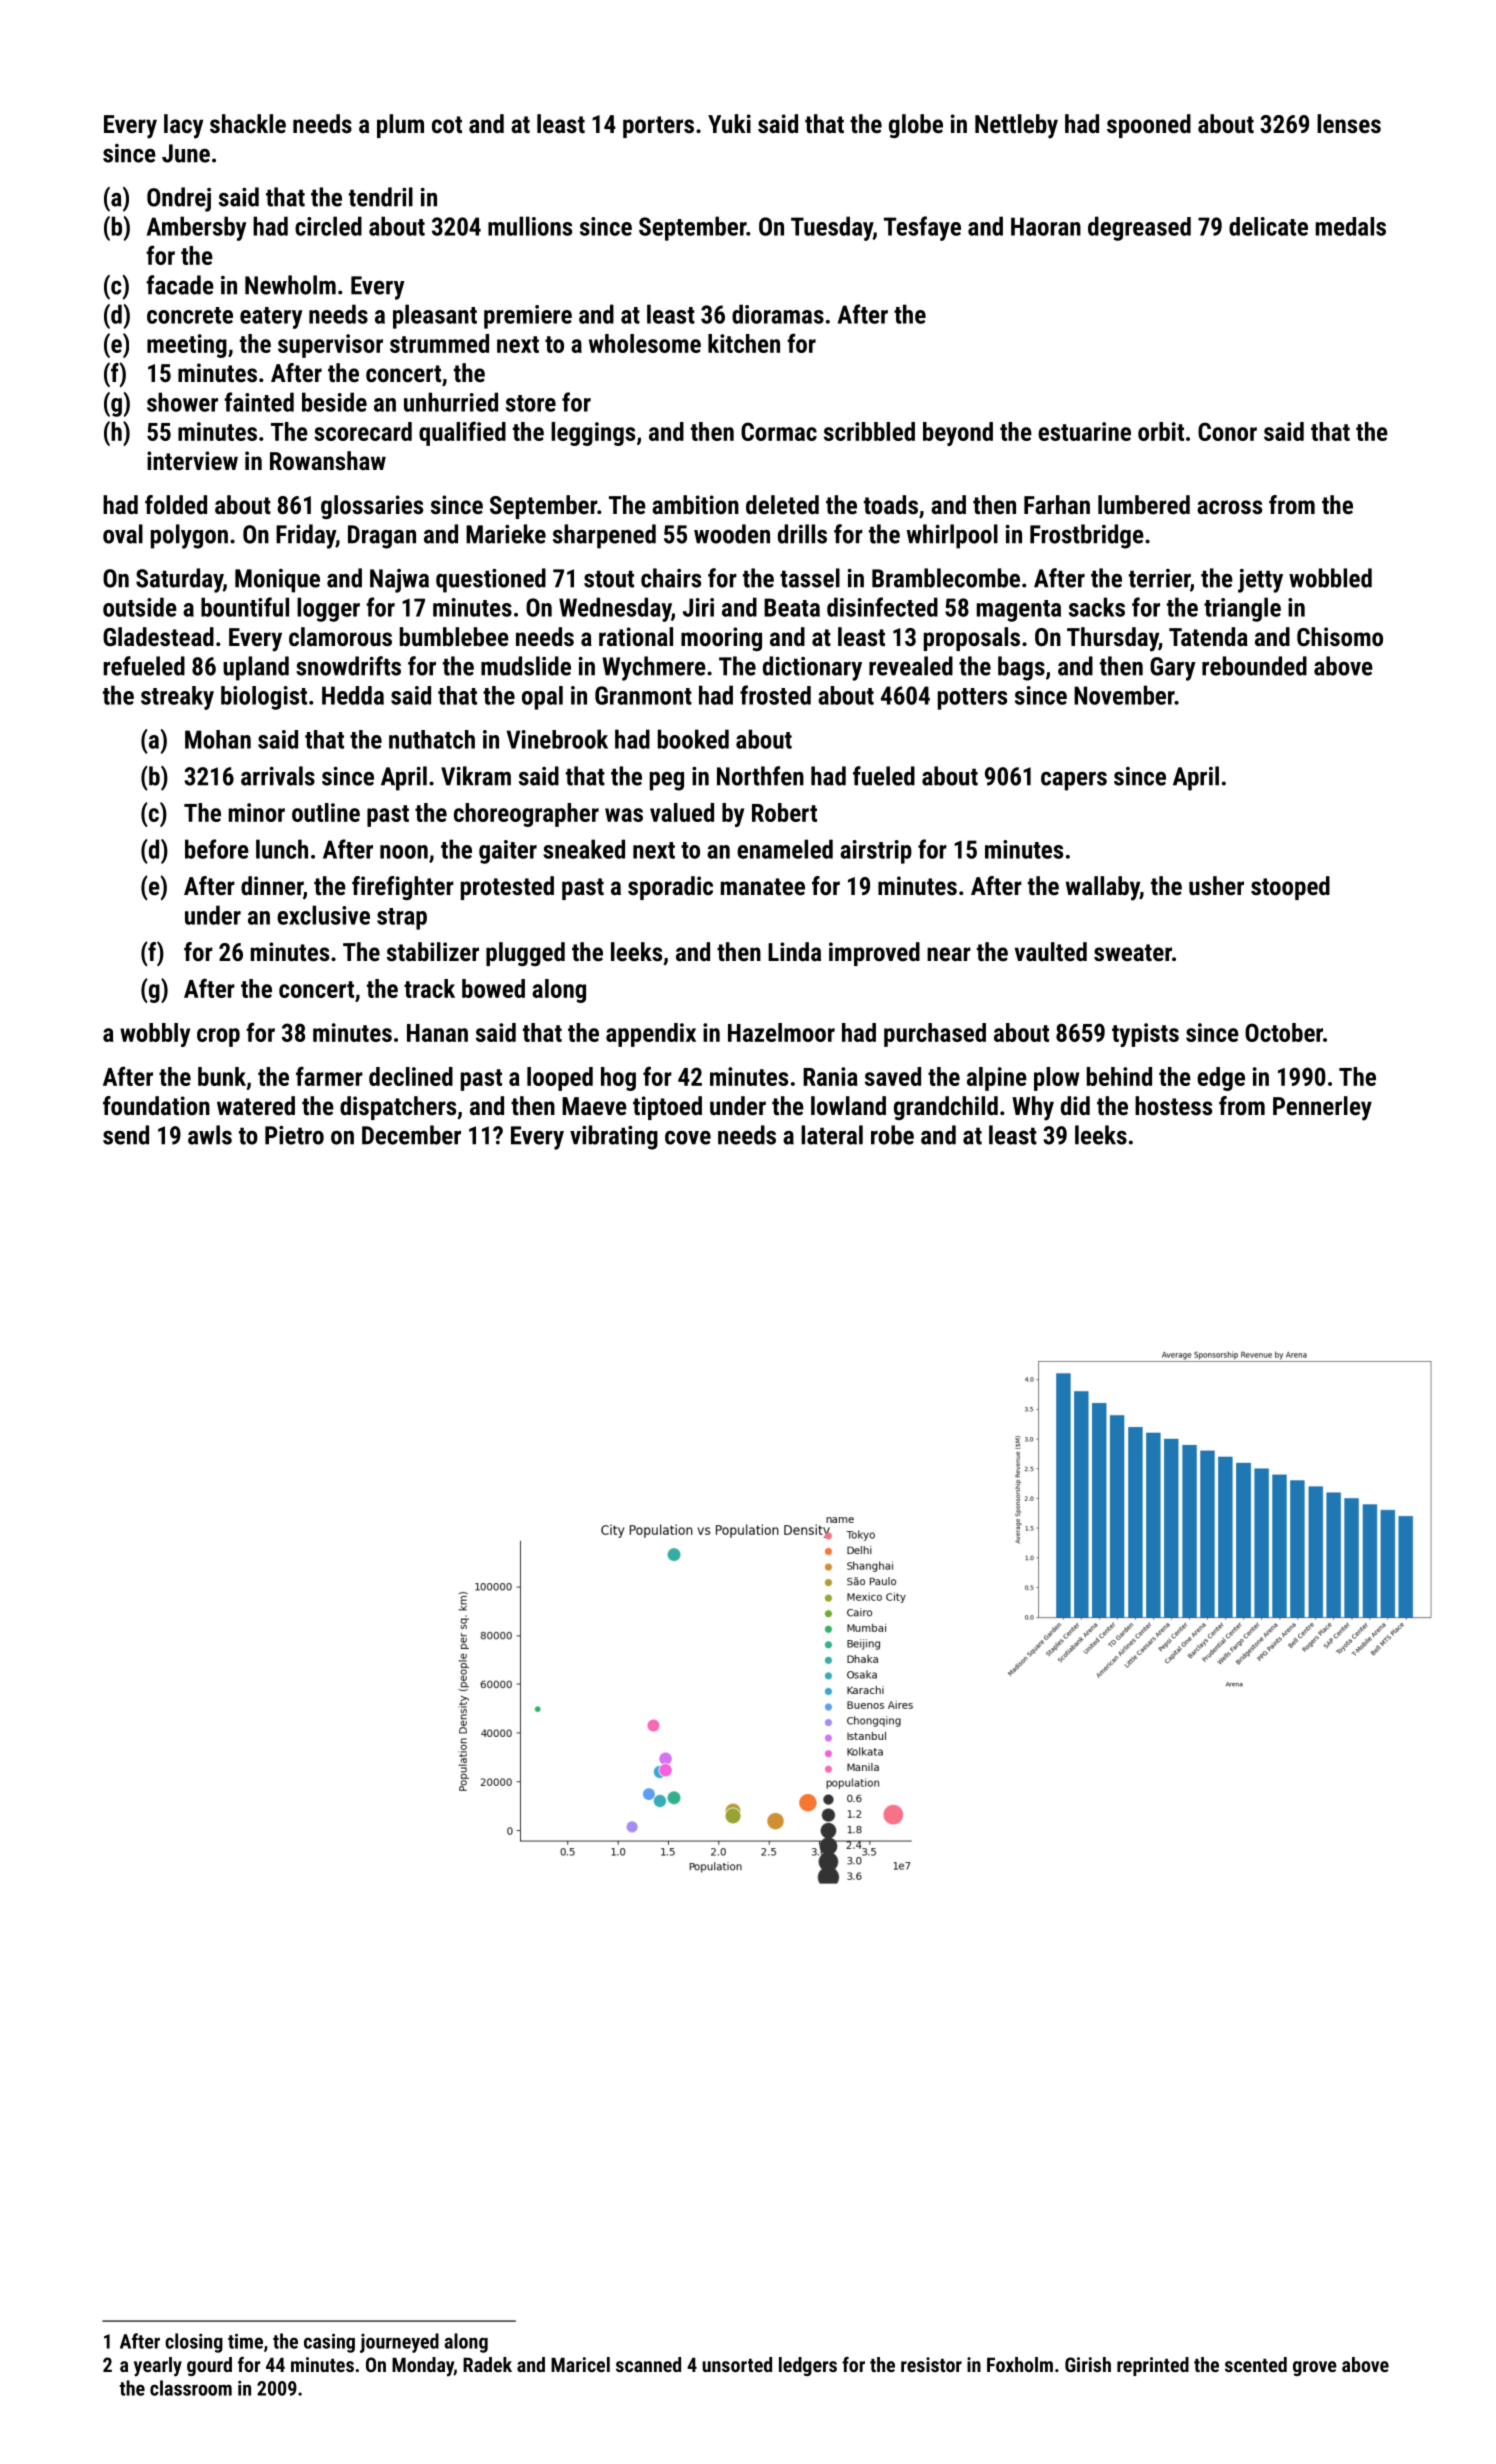 This screenshot has width=1496, height=2464. Describe the element at coordinates (179, 199) in the screenshot. I see `Ondrej` at that location.
